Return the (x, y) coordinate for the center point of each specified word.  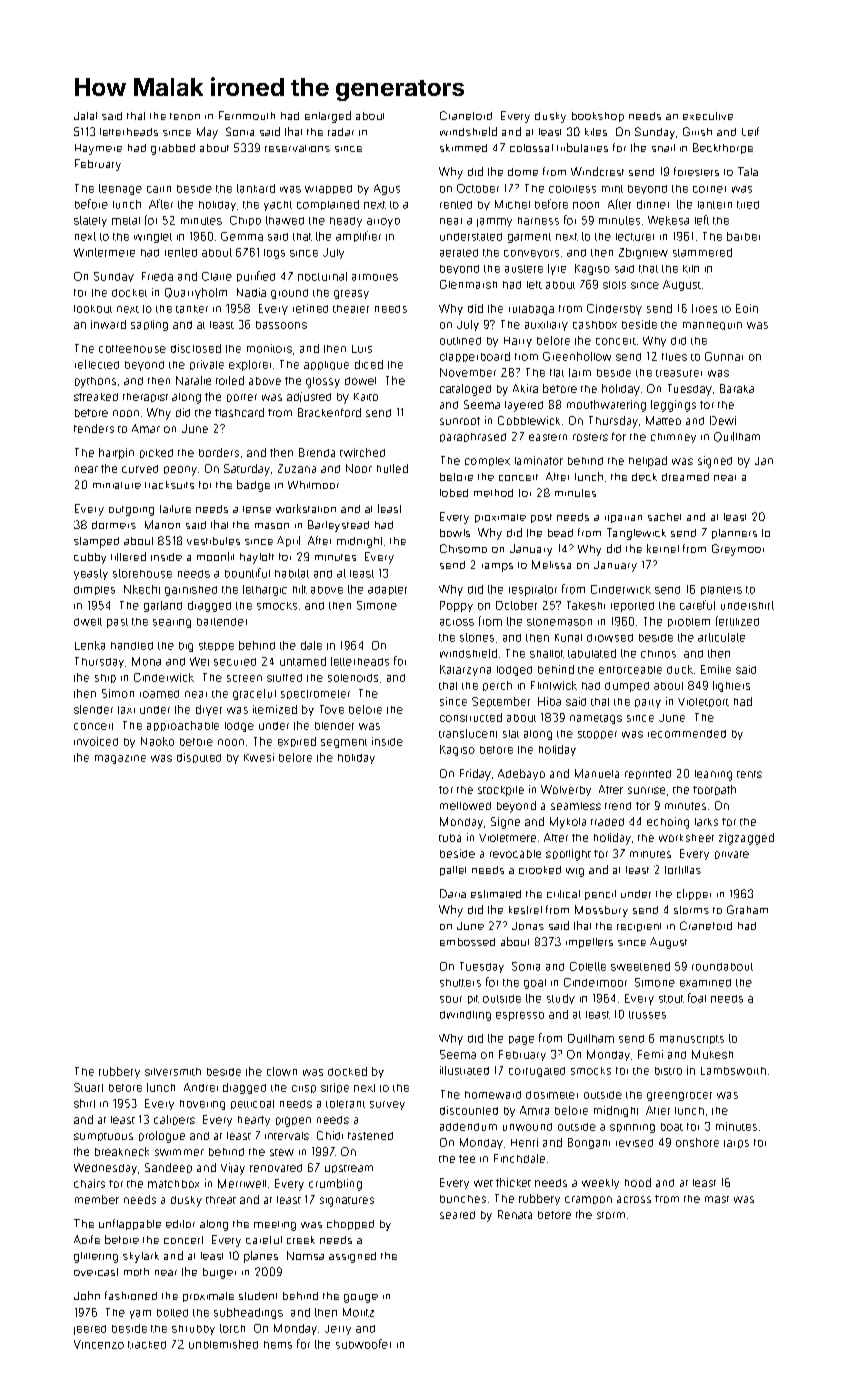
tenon (185, 116)
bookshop (598, 117)
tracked (147, 1345)
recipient (639, 927)
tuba (450, 838)
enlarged (328, 117)
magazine (120, 759)
